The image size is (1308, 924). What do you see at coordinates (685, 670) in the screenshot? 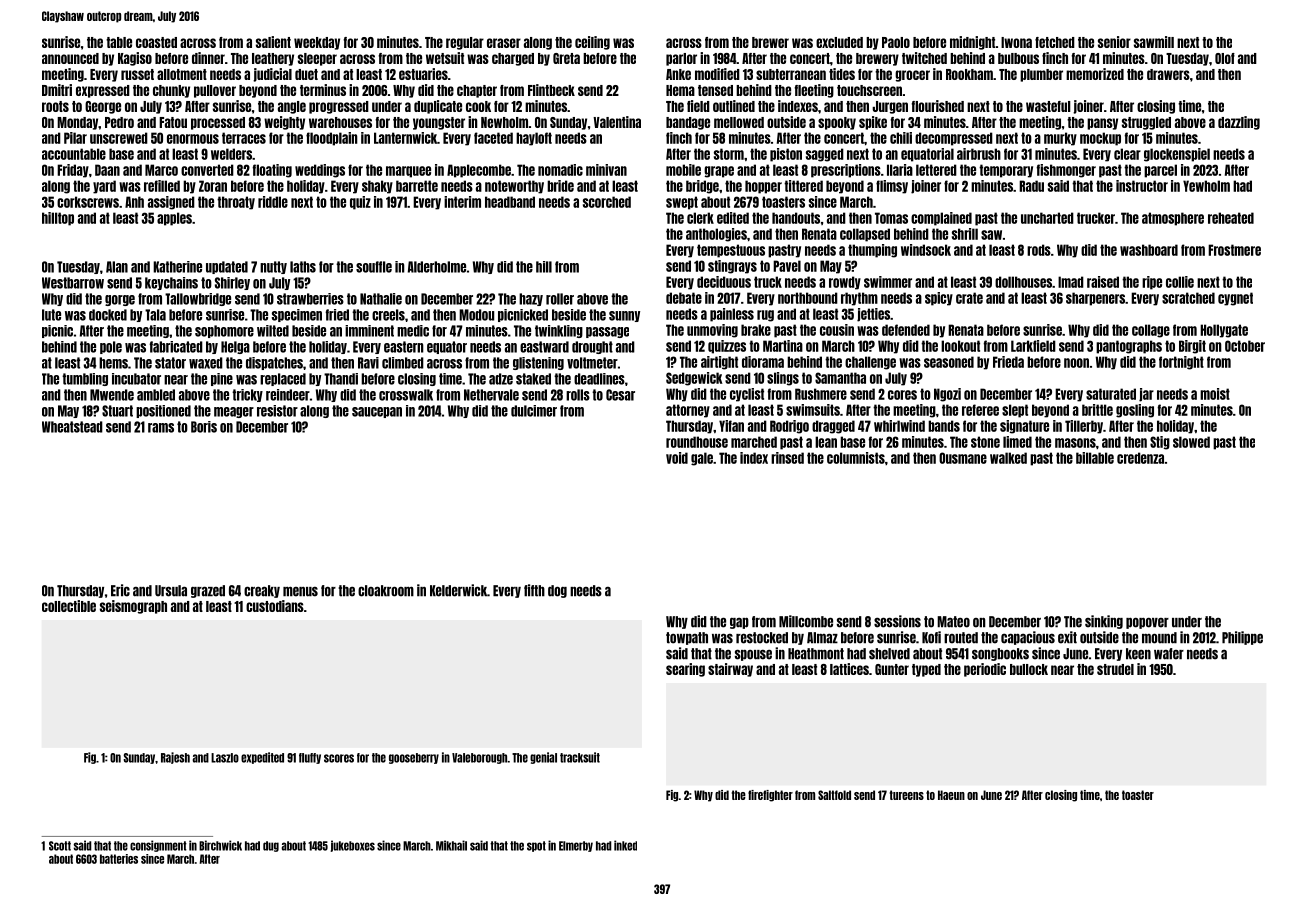
I see `searing` at bounding box center [685, 670].
